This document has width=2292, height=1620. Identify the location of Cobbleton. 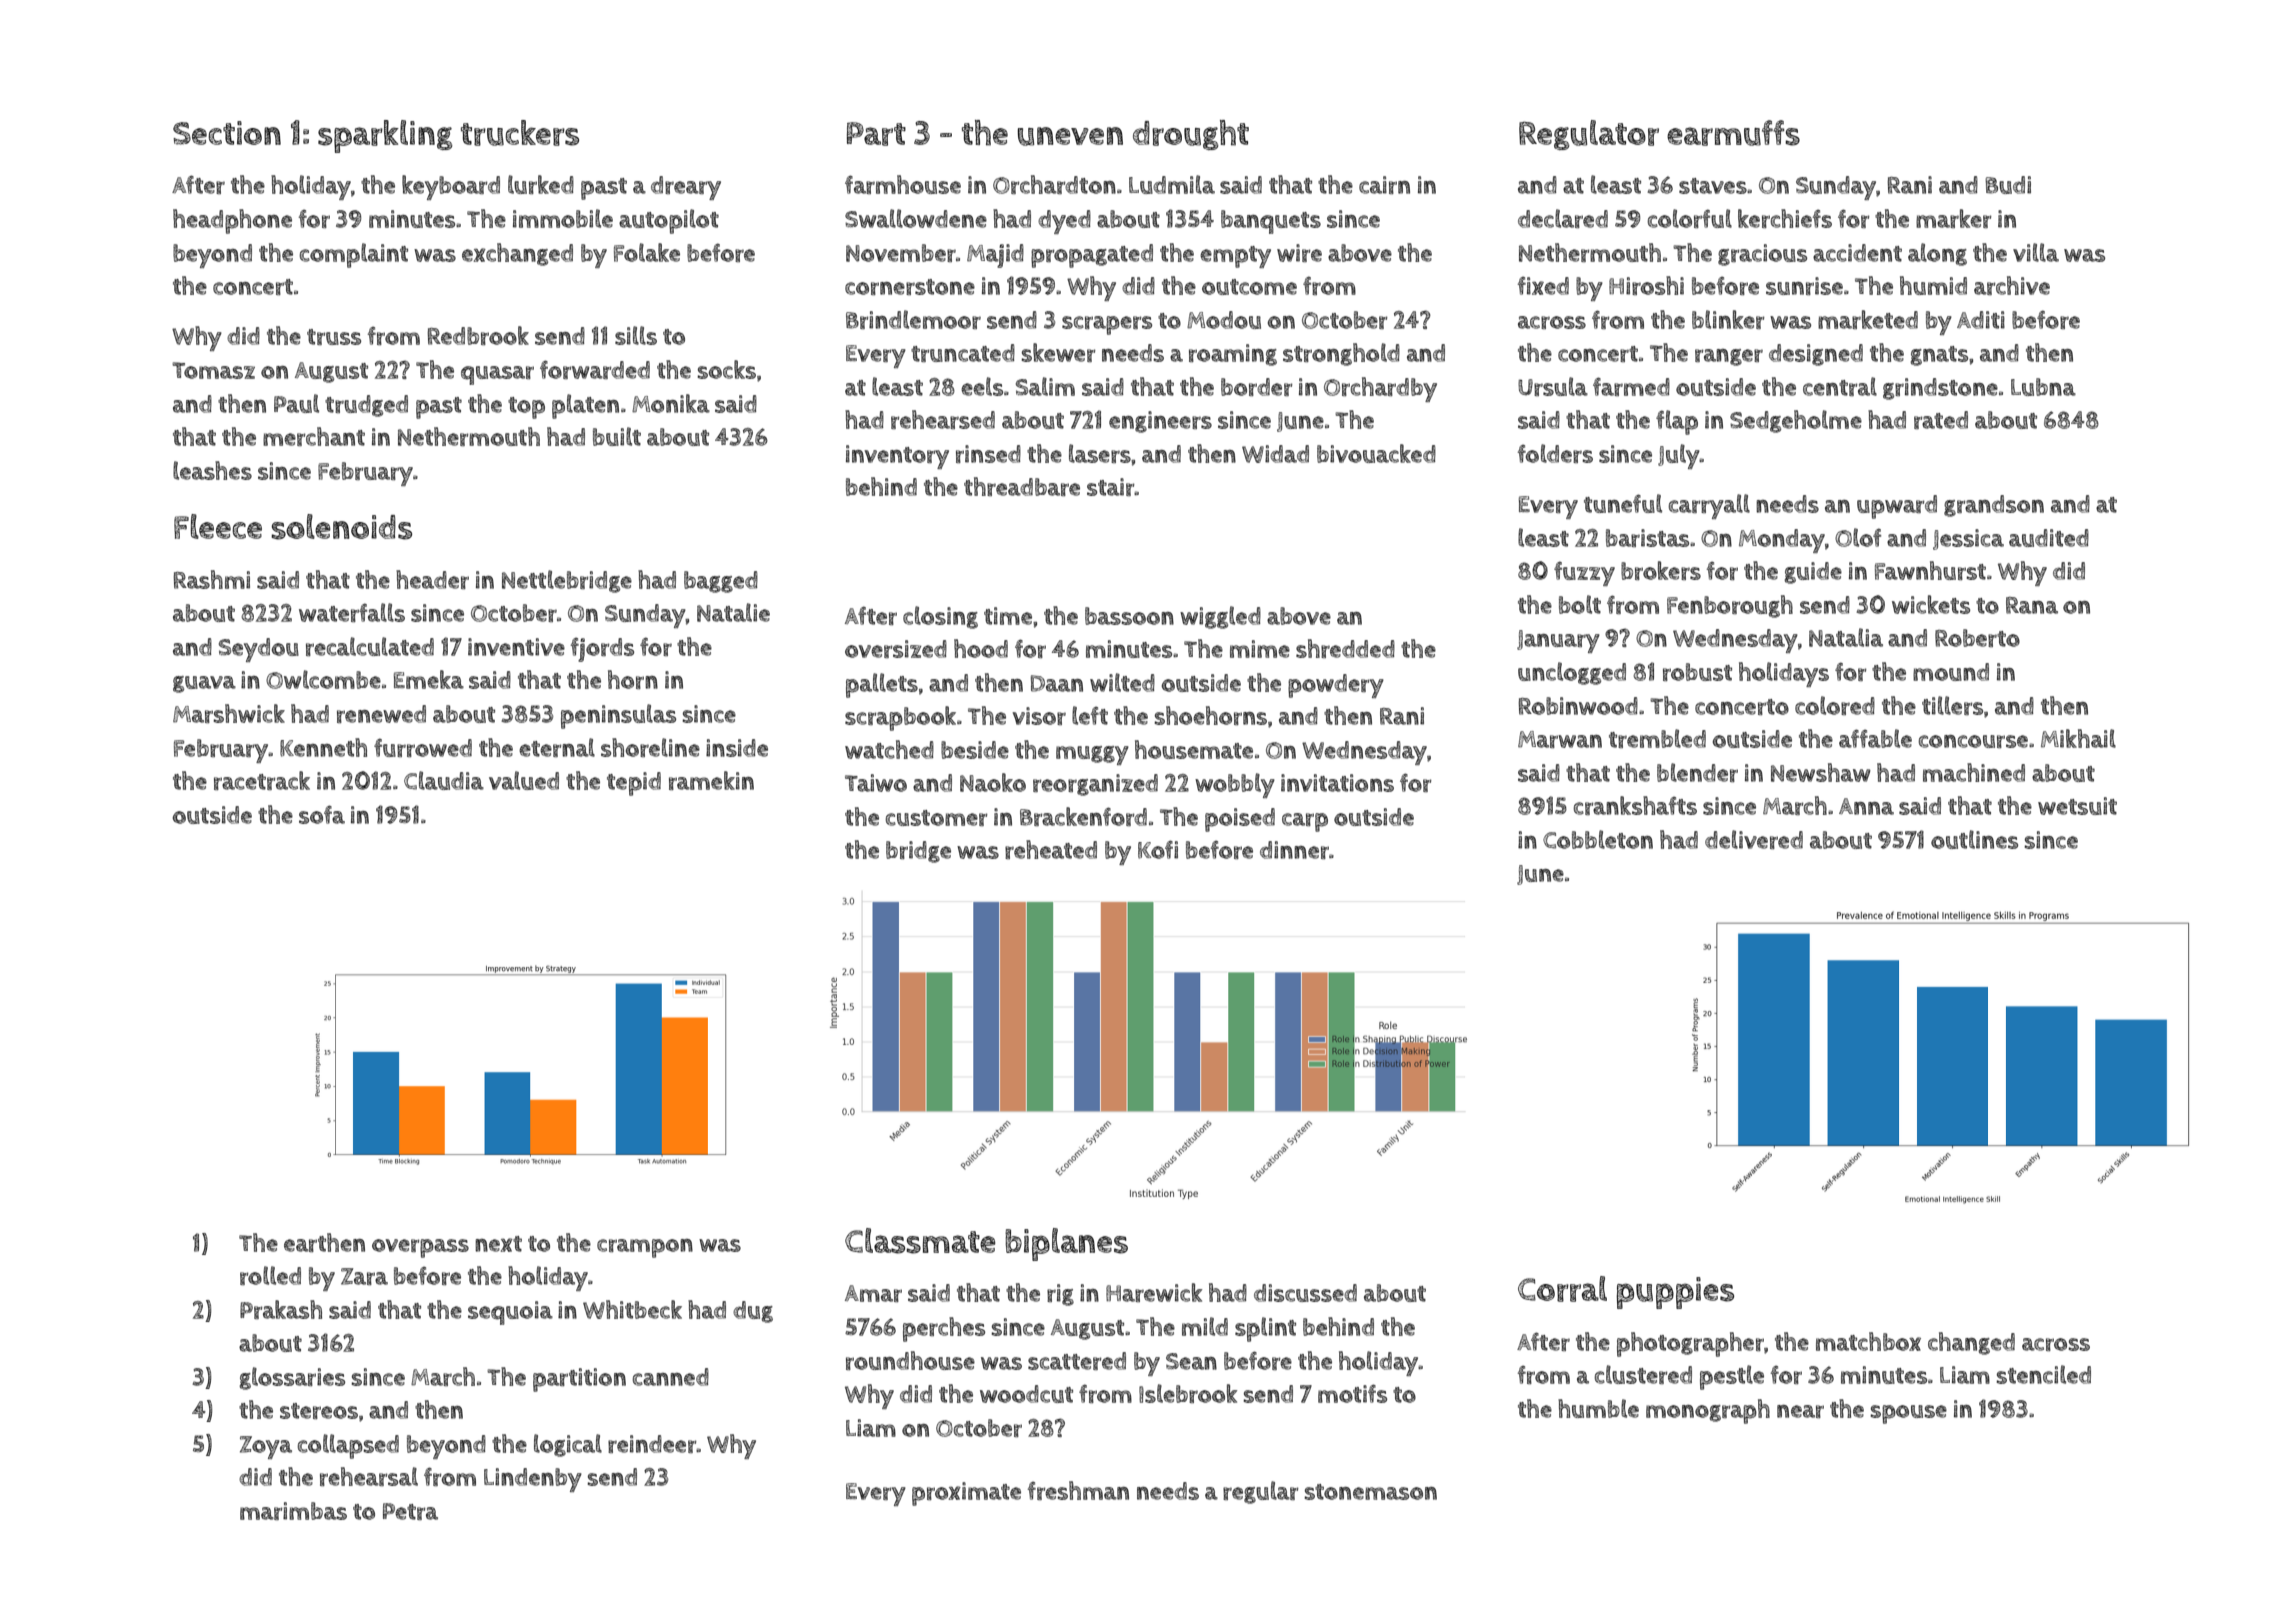
(1598, 839).
